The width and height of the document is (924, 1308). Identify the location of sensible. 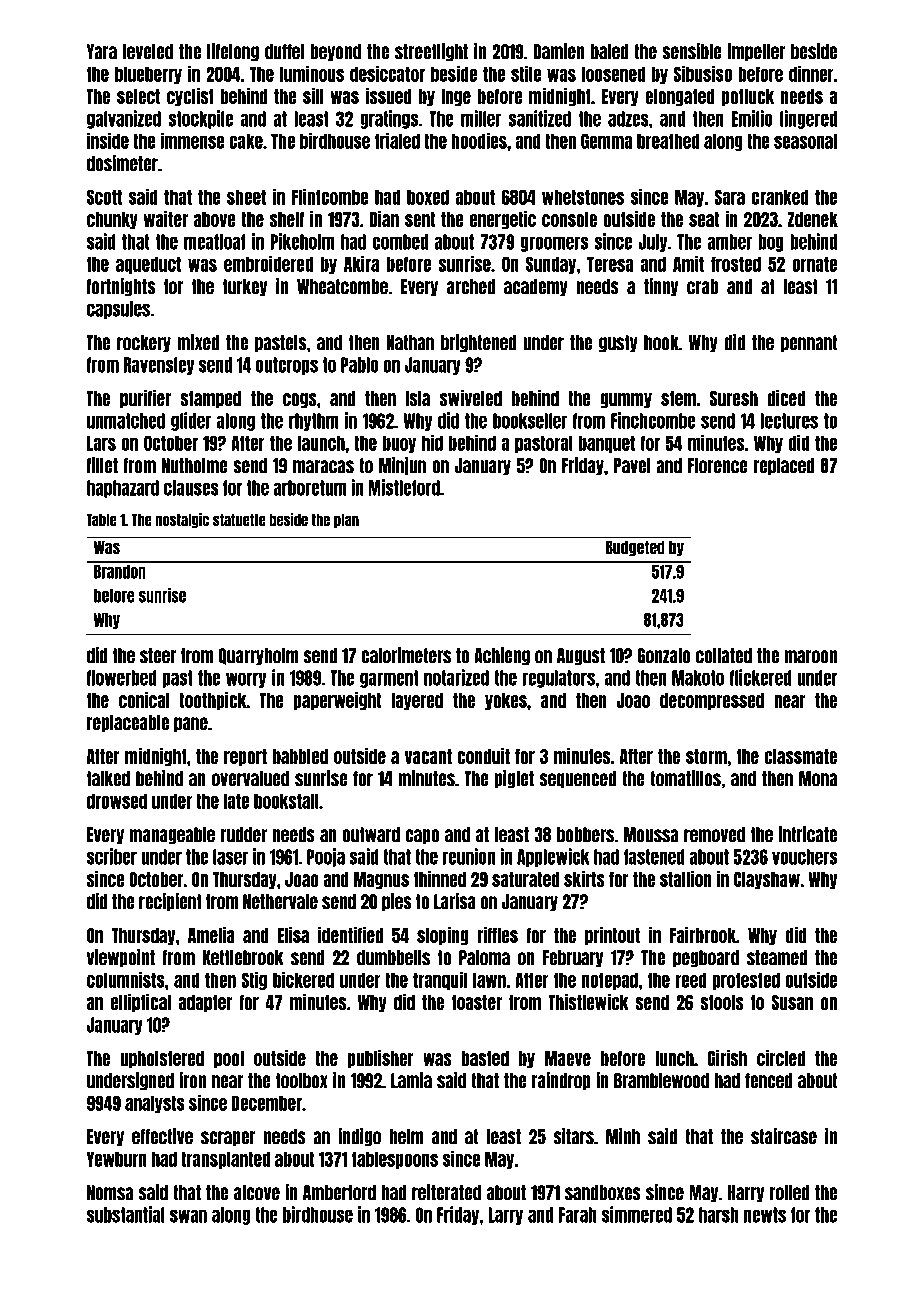
(692, 51).
